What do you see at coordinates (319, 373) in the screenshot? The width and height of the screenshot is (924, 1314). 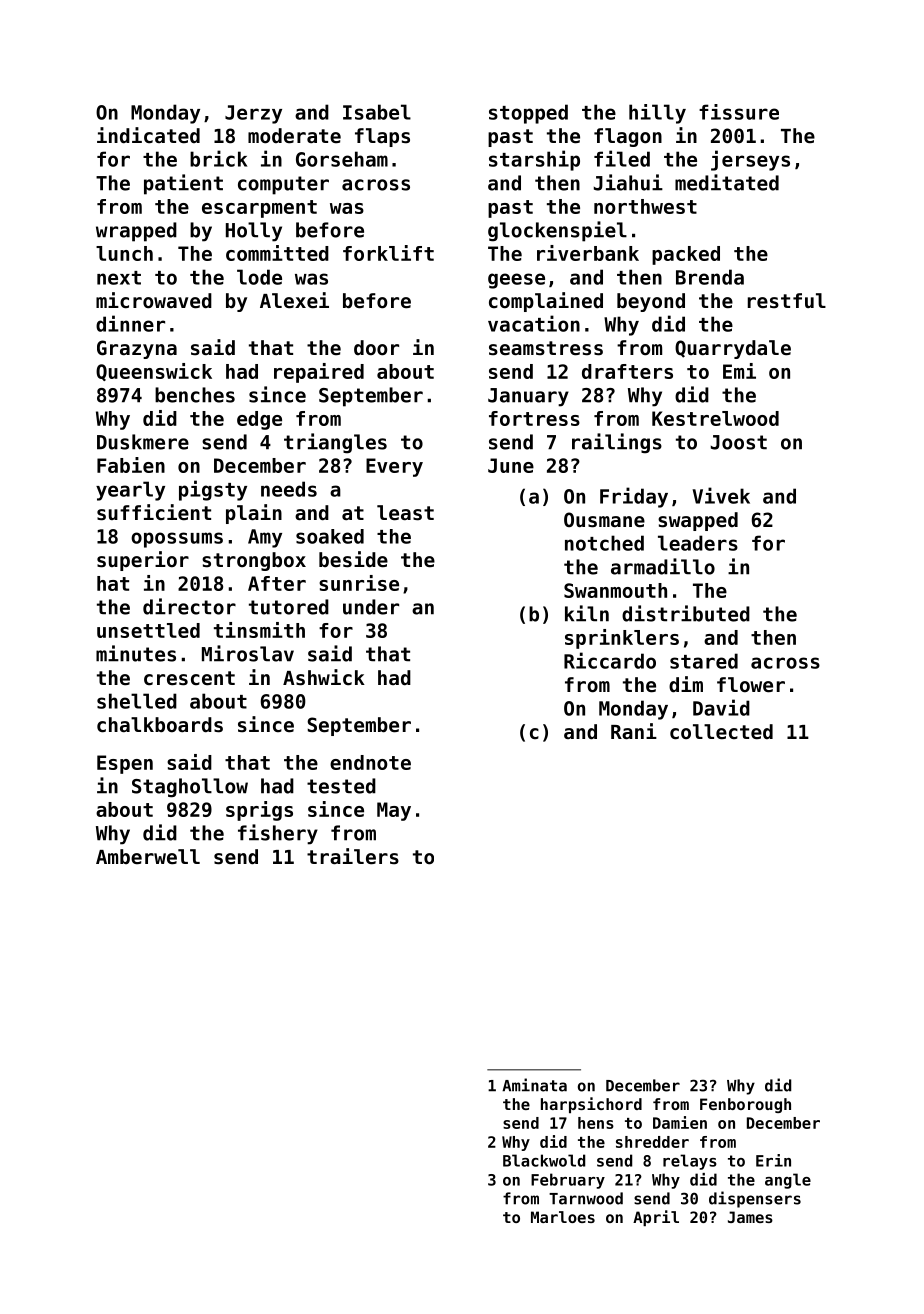 I see `repaired` at bounding box center [319, 373].
